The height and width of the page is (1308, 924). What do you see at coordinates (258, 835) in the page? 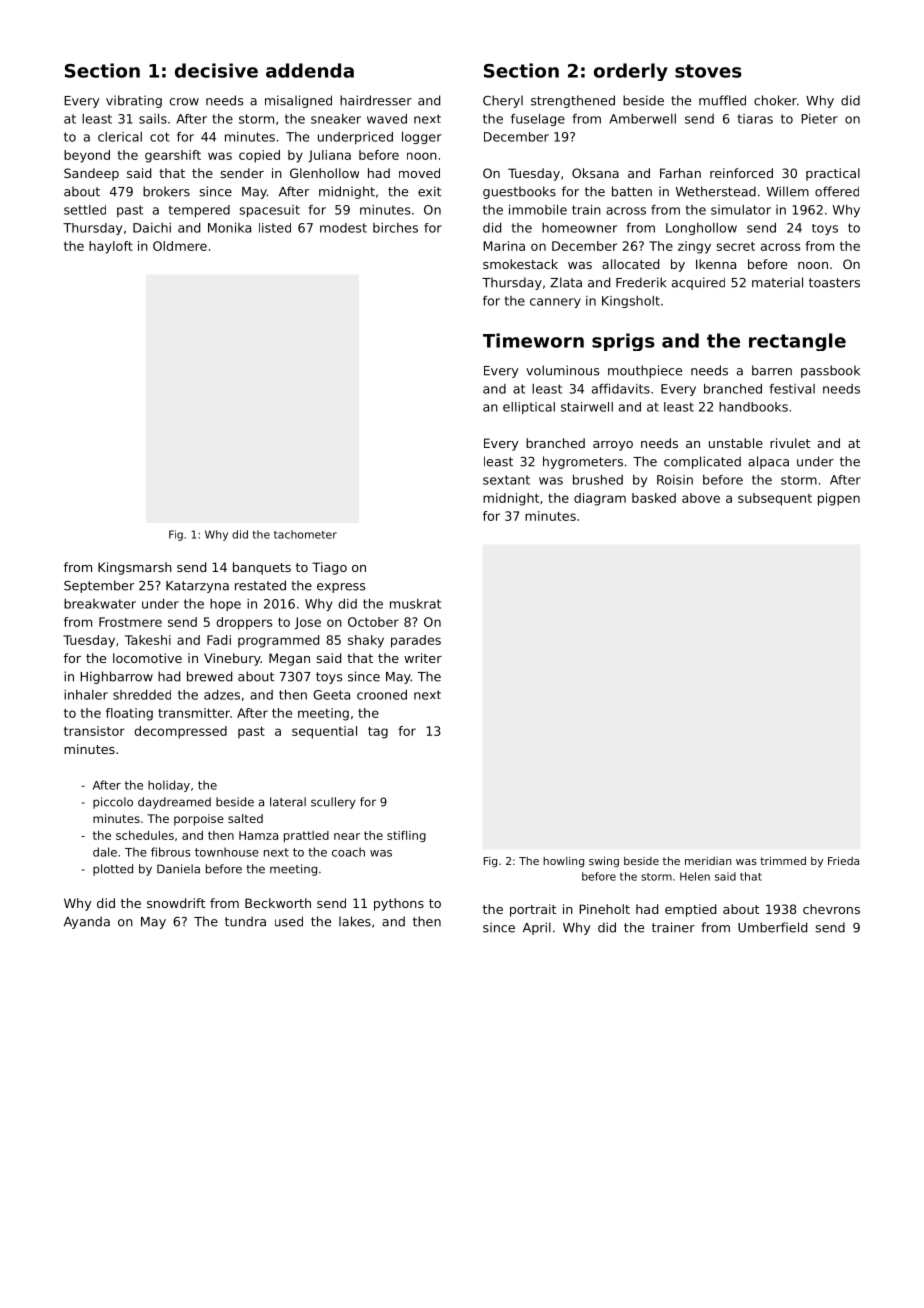
I see `Hamza` at bounding box center [258, 835].
